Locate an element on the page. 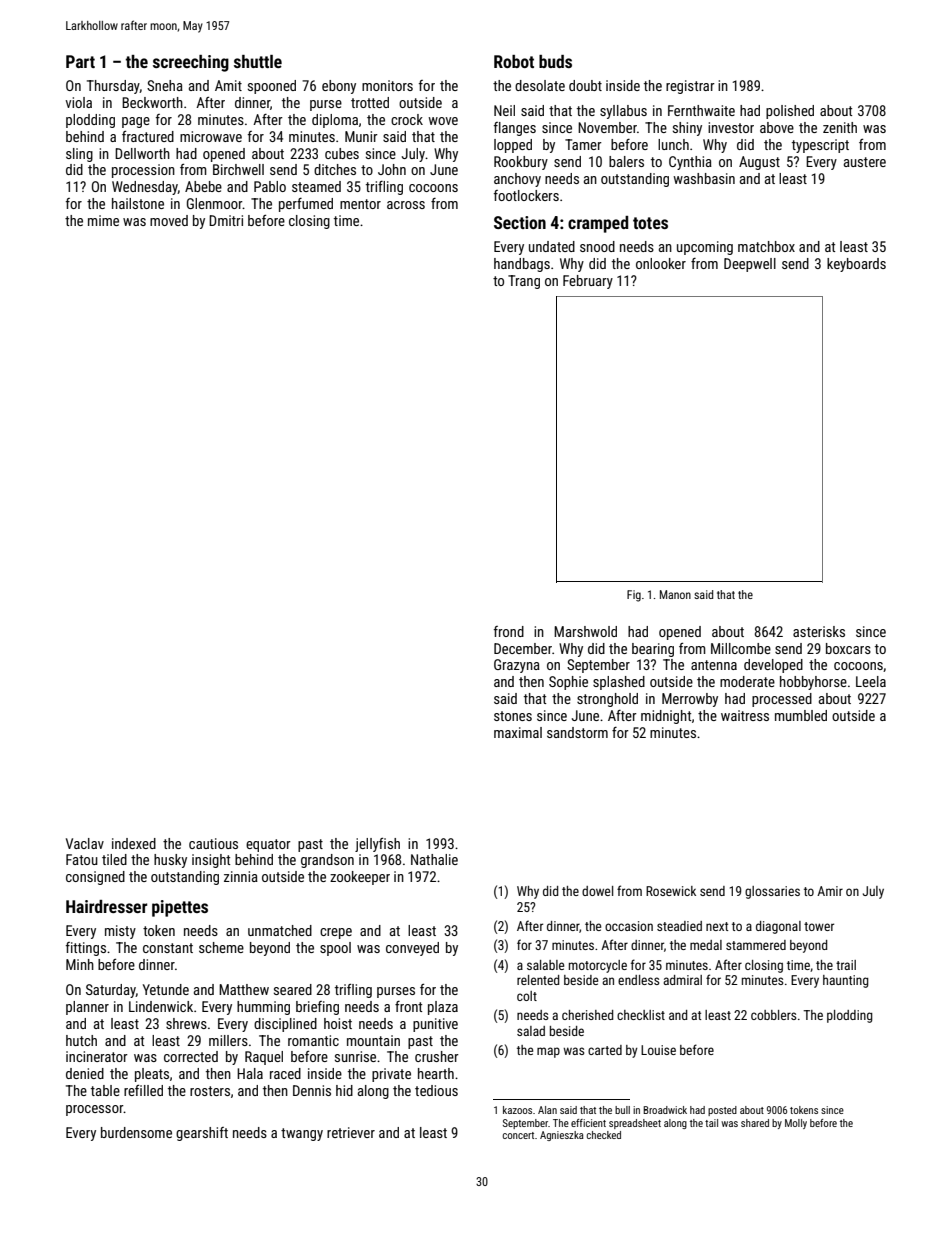  Robot is located at coordinates (514, 61).
